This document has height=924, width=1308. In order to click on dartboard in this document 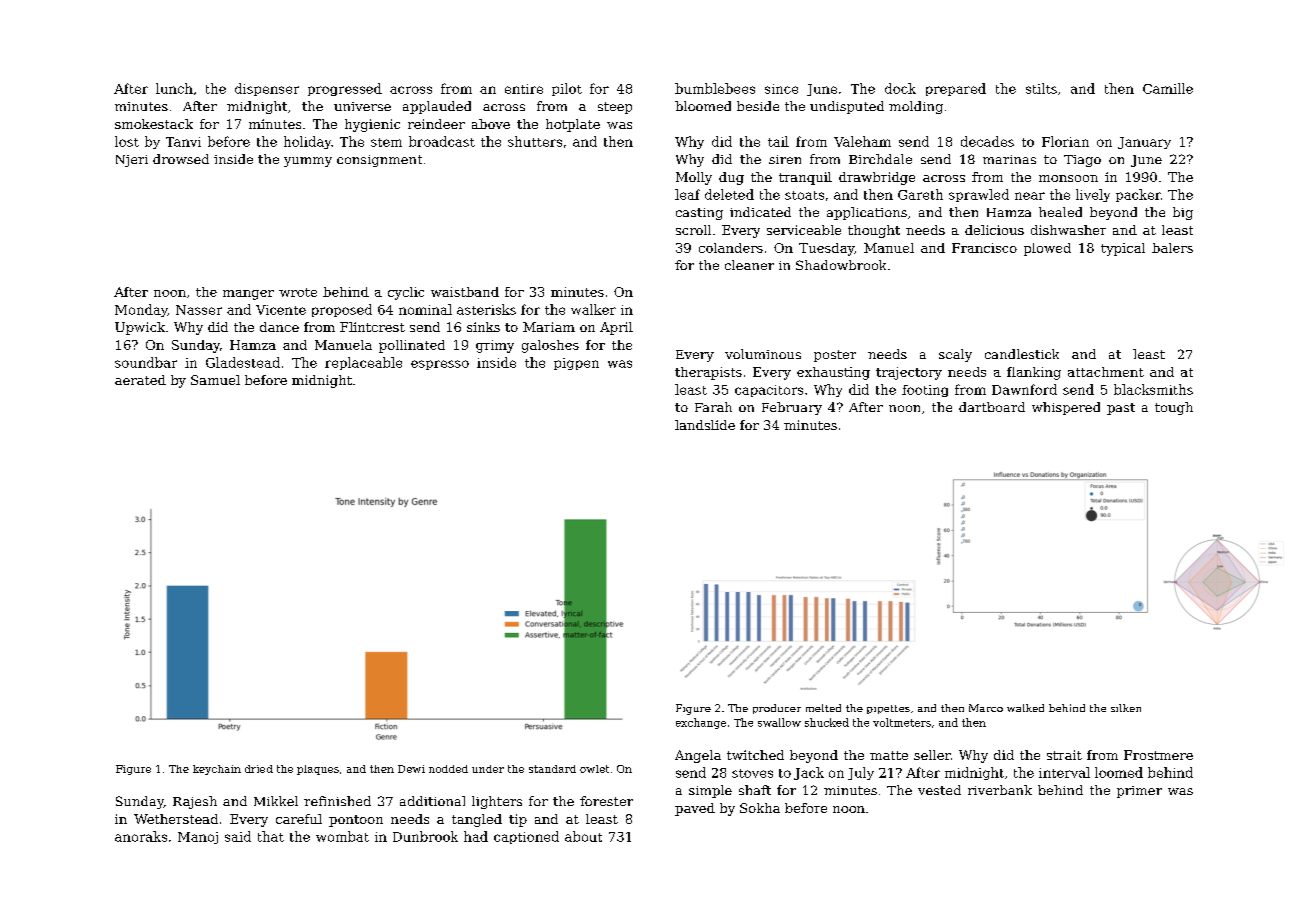, I will do `click(992, 407)`.
